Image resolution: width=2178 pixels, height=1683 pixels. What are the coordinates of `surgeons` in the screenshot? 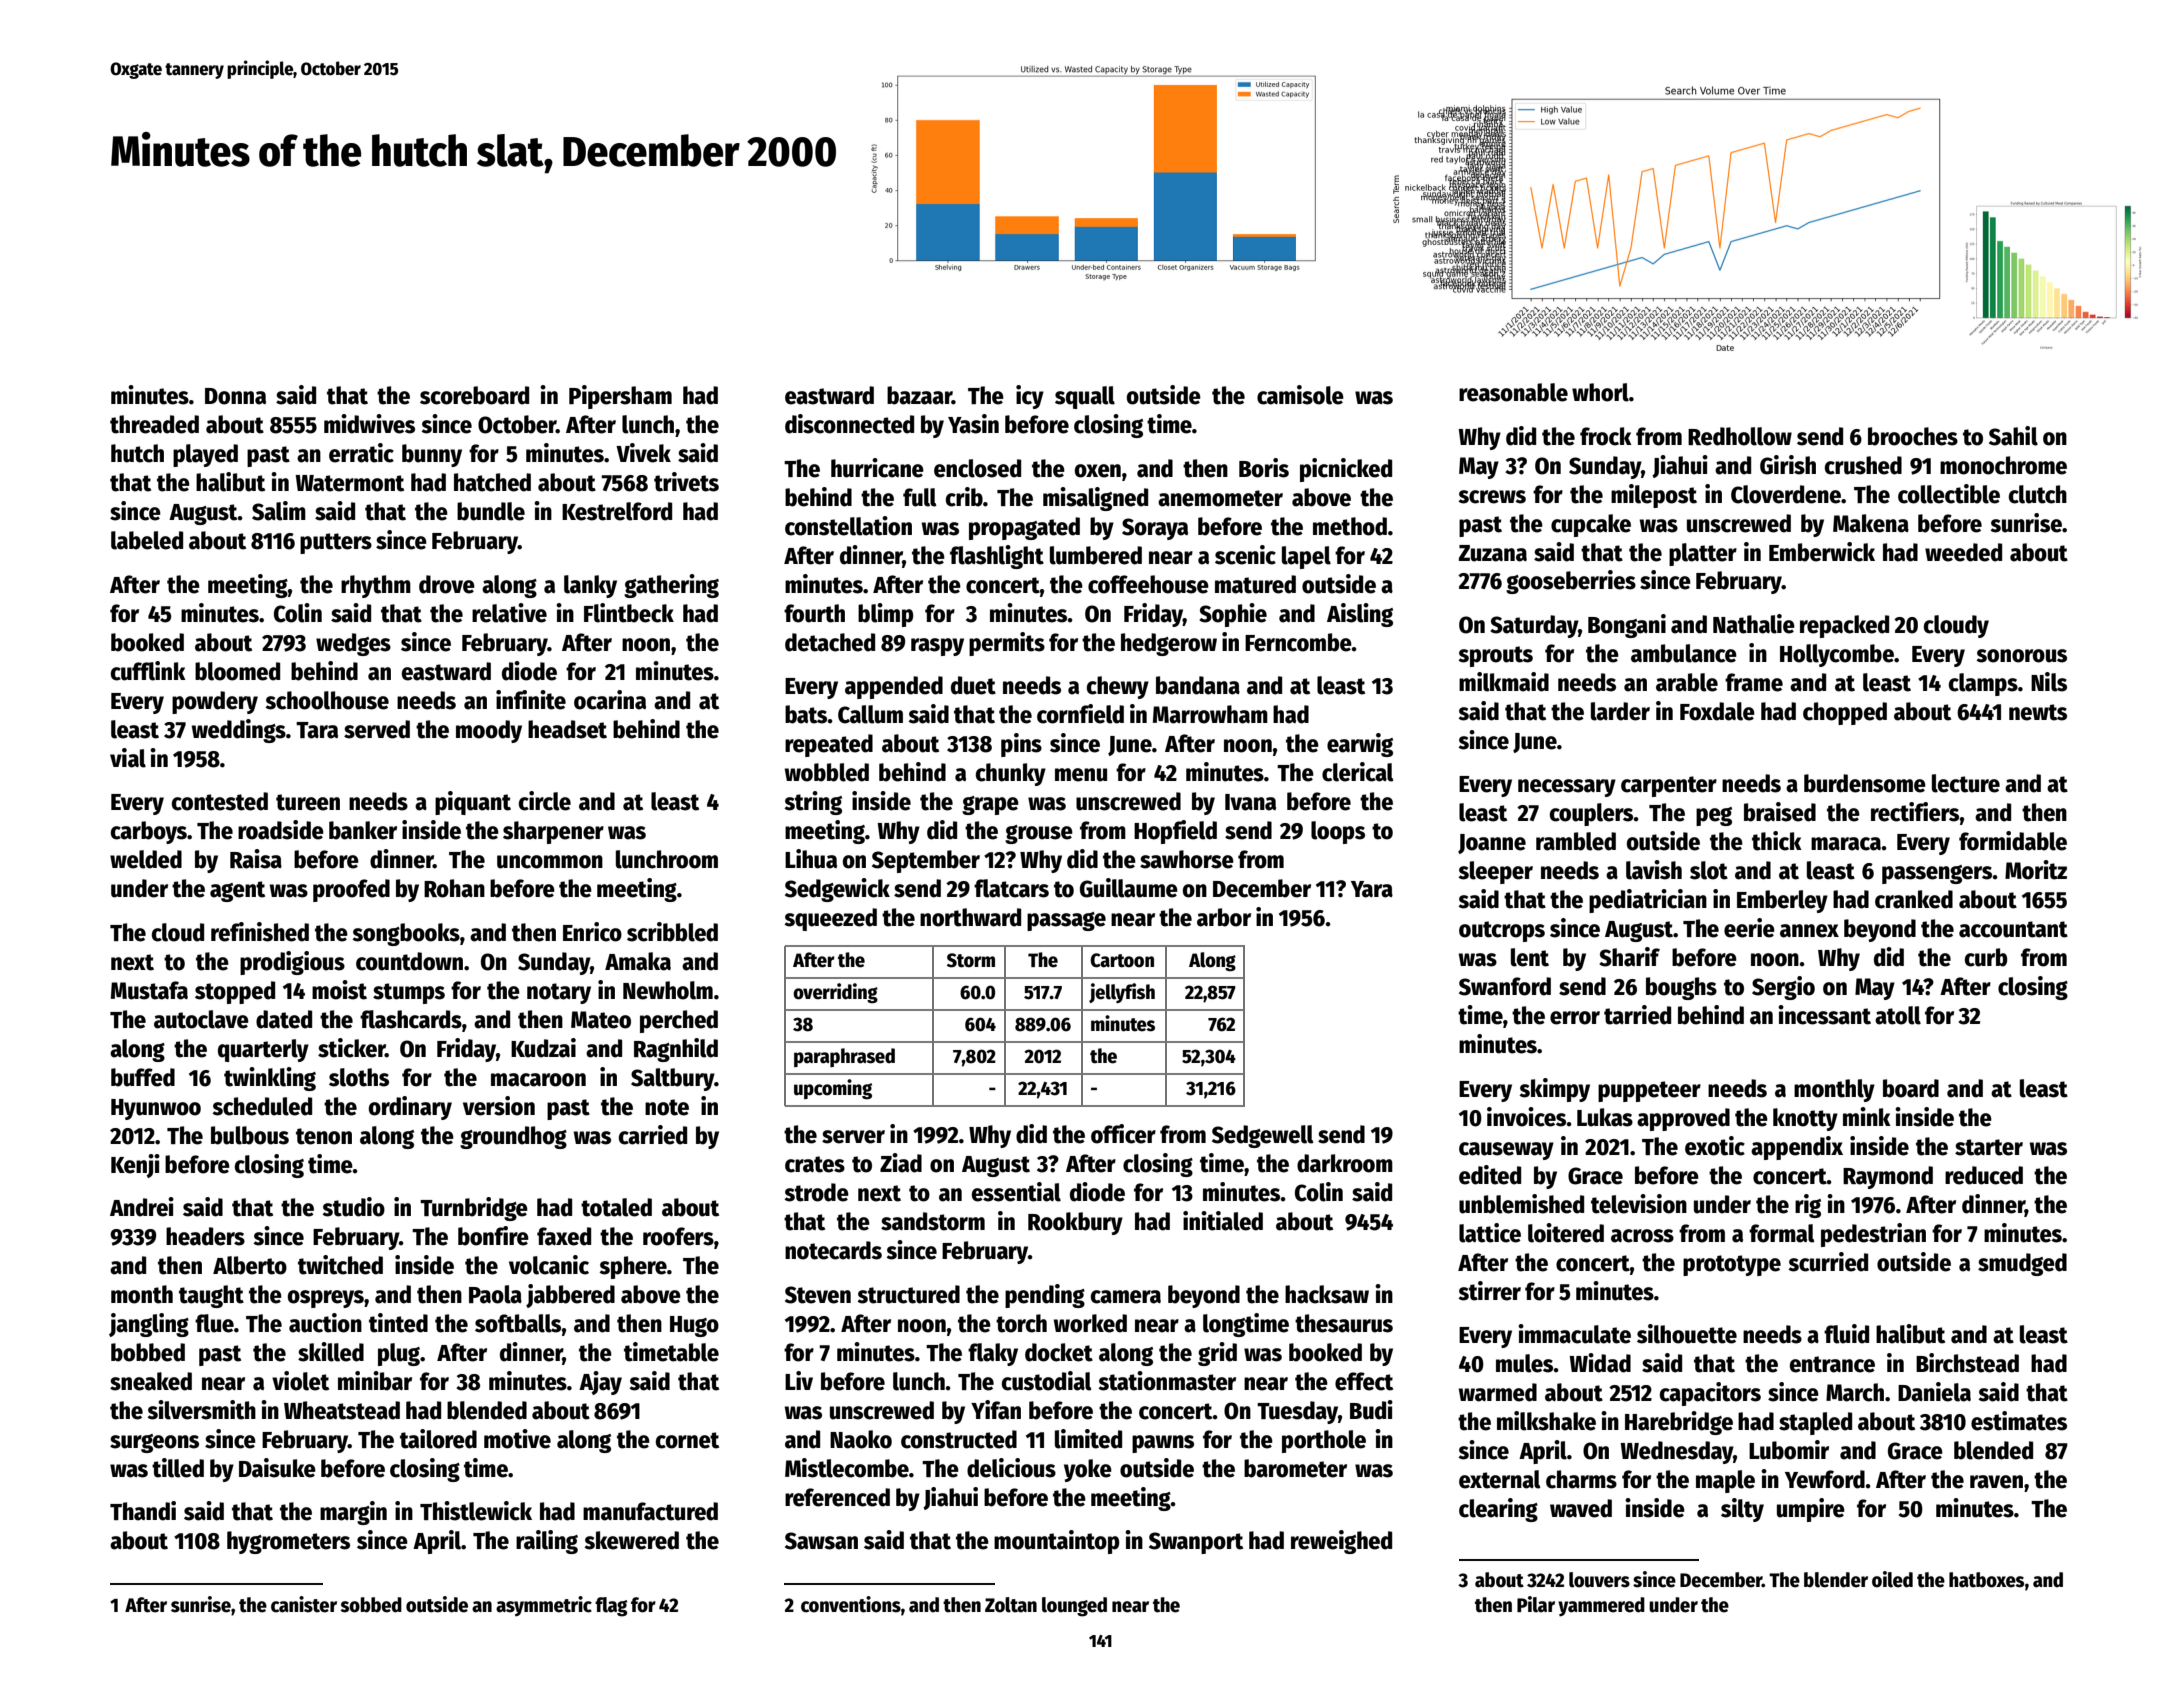 It's located at (154, 1443).
